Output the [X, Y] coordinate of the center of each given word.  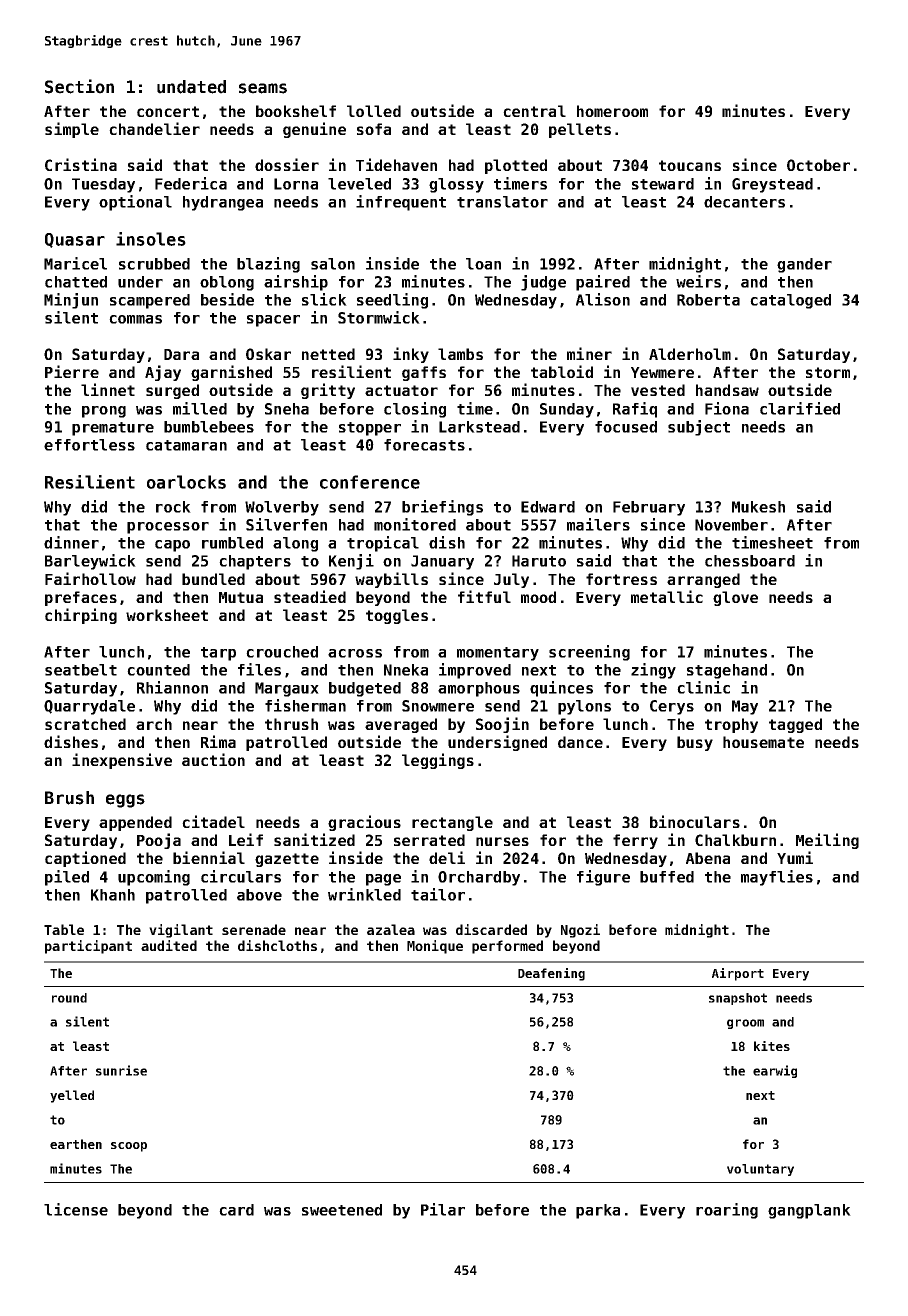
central [534, 111]
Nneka [406, 670]
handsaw [727, 390]
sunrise [121, 1070]
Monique [435, 947]
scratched [85, 724]
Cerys [672, 707]
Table [64, 929]
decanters [744, 202]
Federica [191, 183]
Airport [738, 974]
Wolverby [282, 508]
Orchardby [479, 878]
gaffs [424, 373]
